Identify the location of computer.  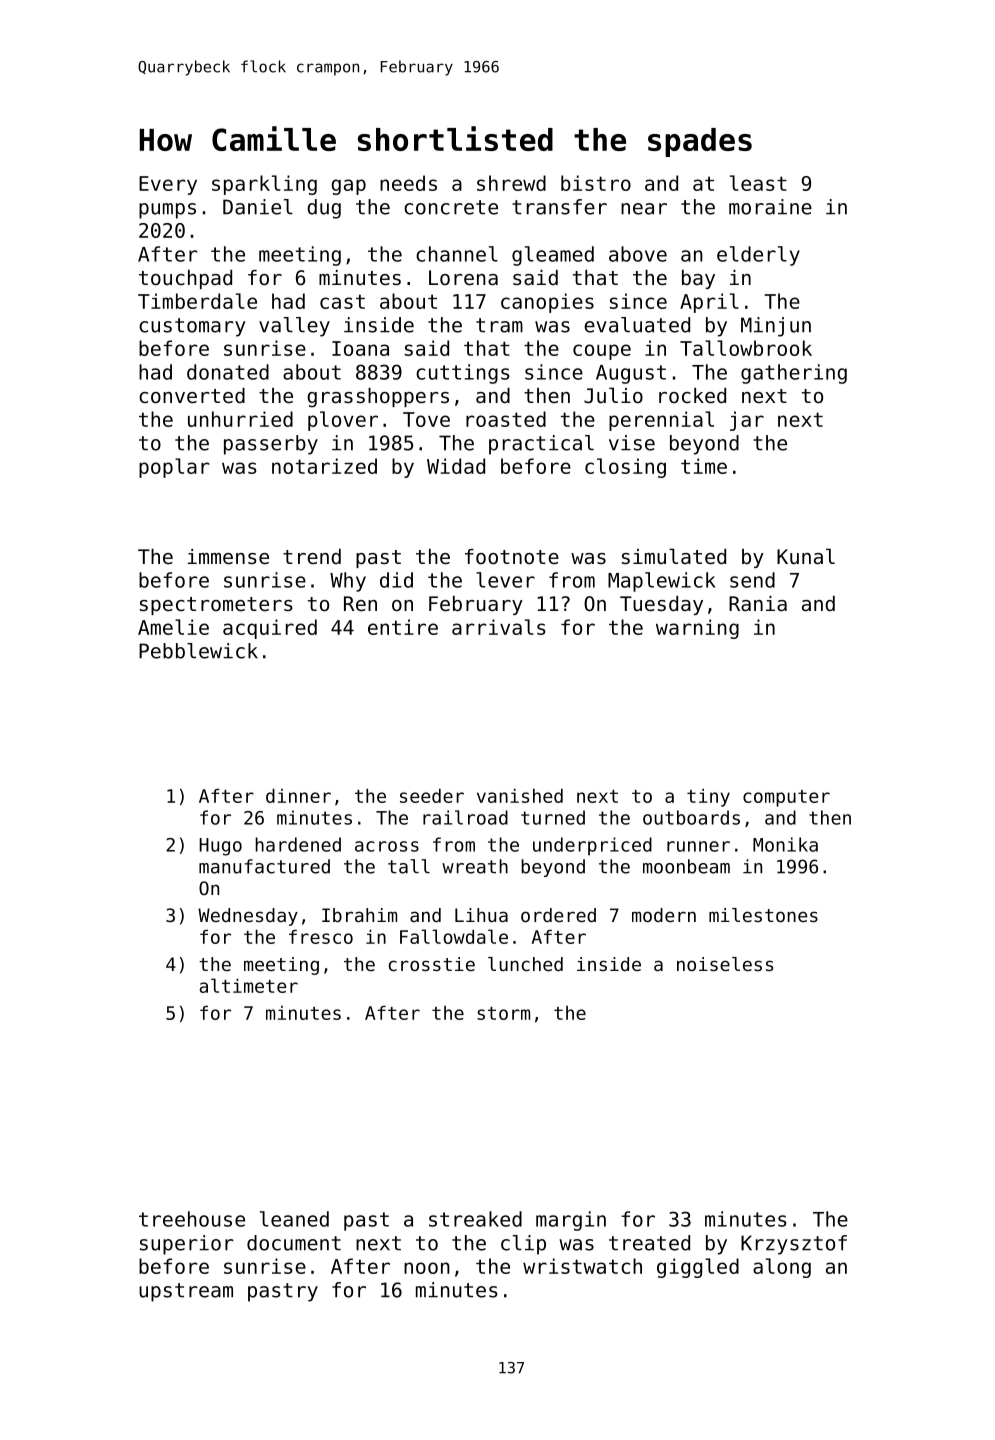
(786, 798).
